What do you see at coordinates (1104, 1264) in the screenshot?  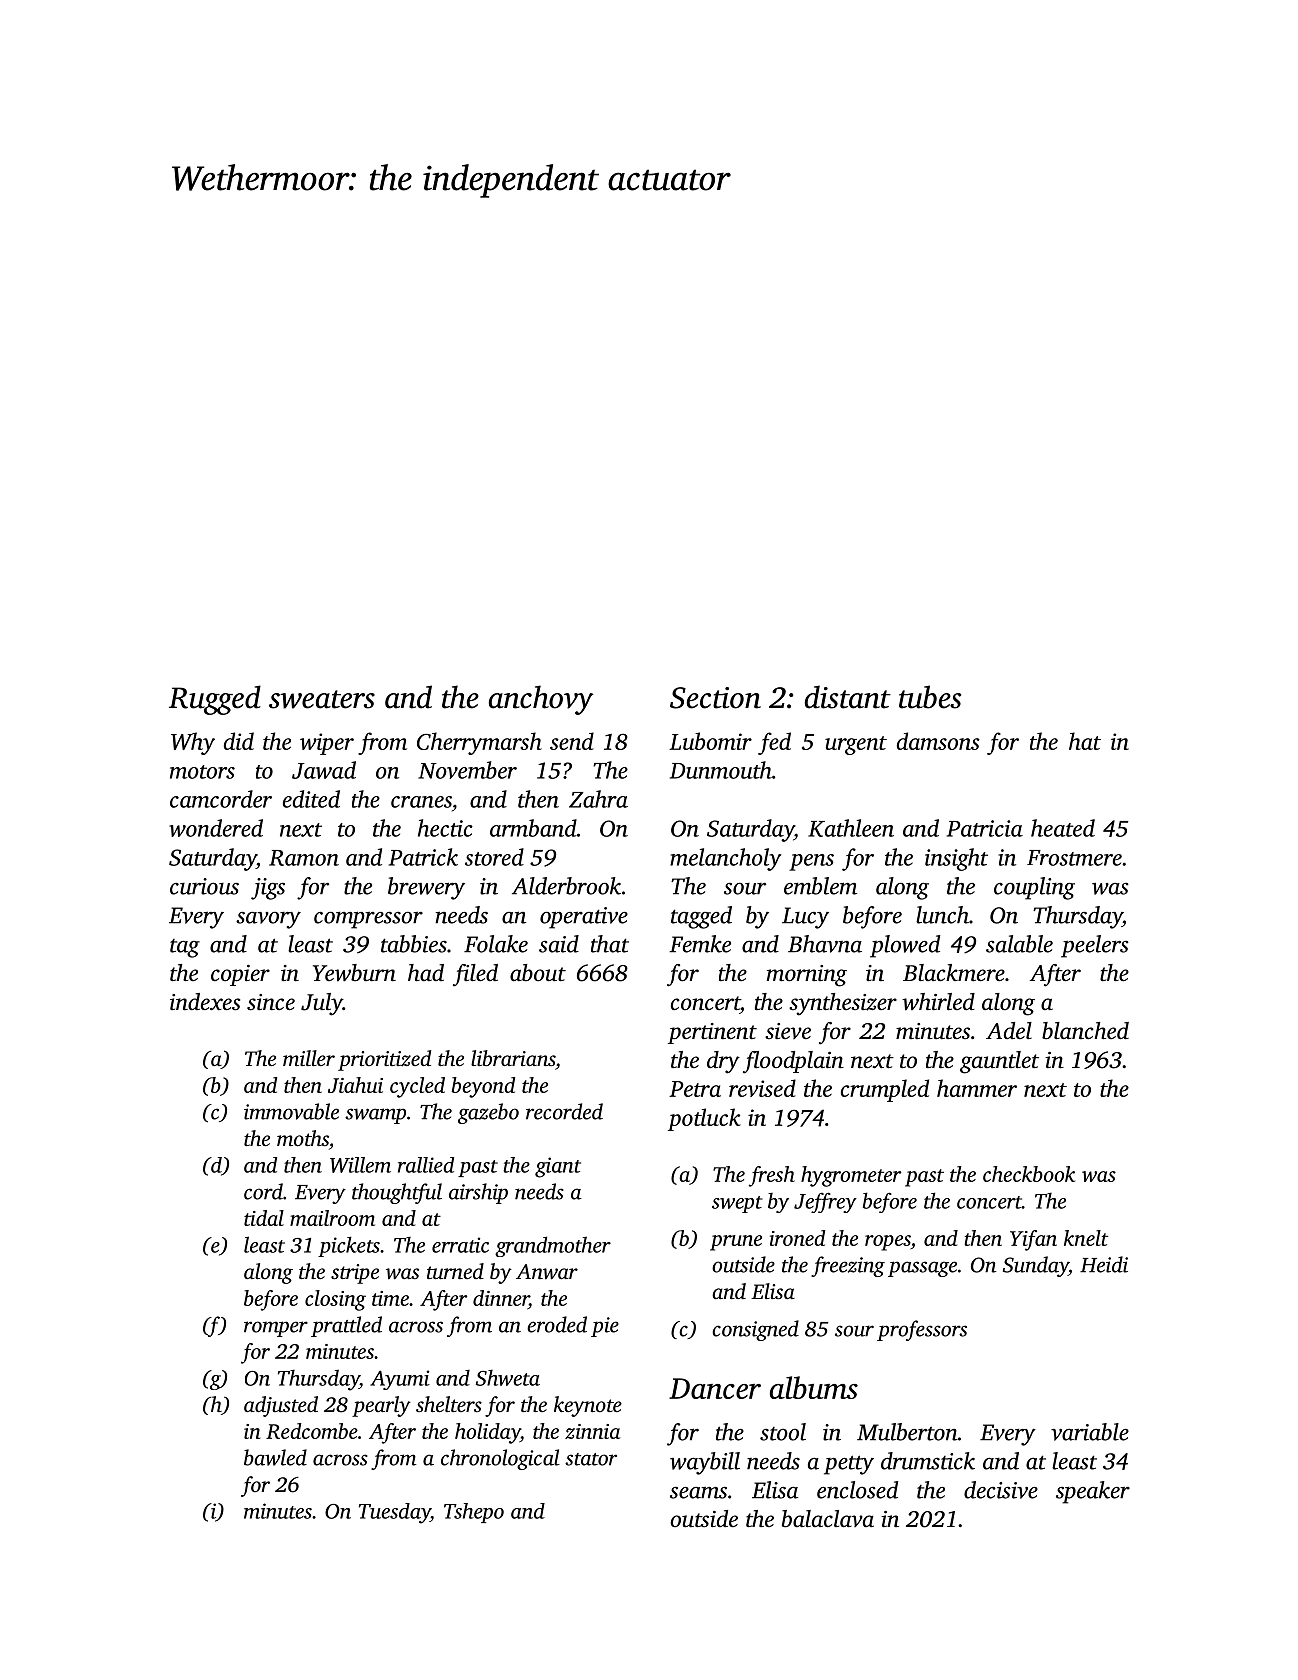 I see `Heidi` at bounding box center [1104, 1264].
